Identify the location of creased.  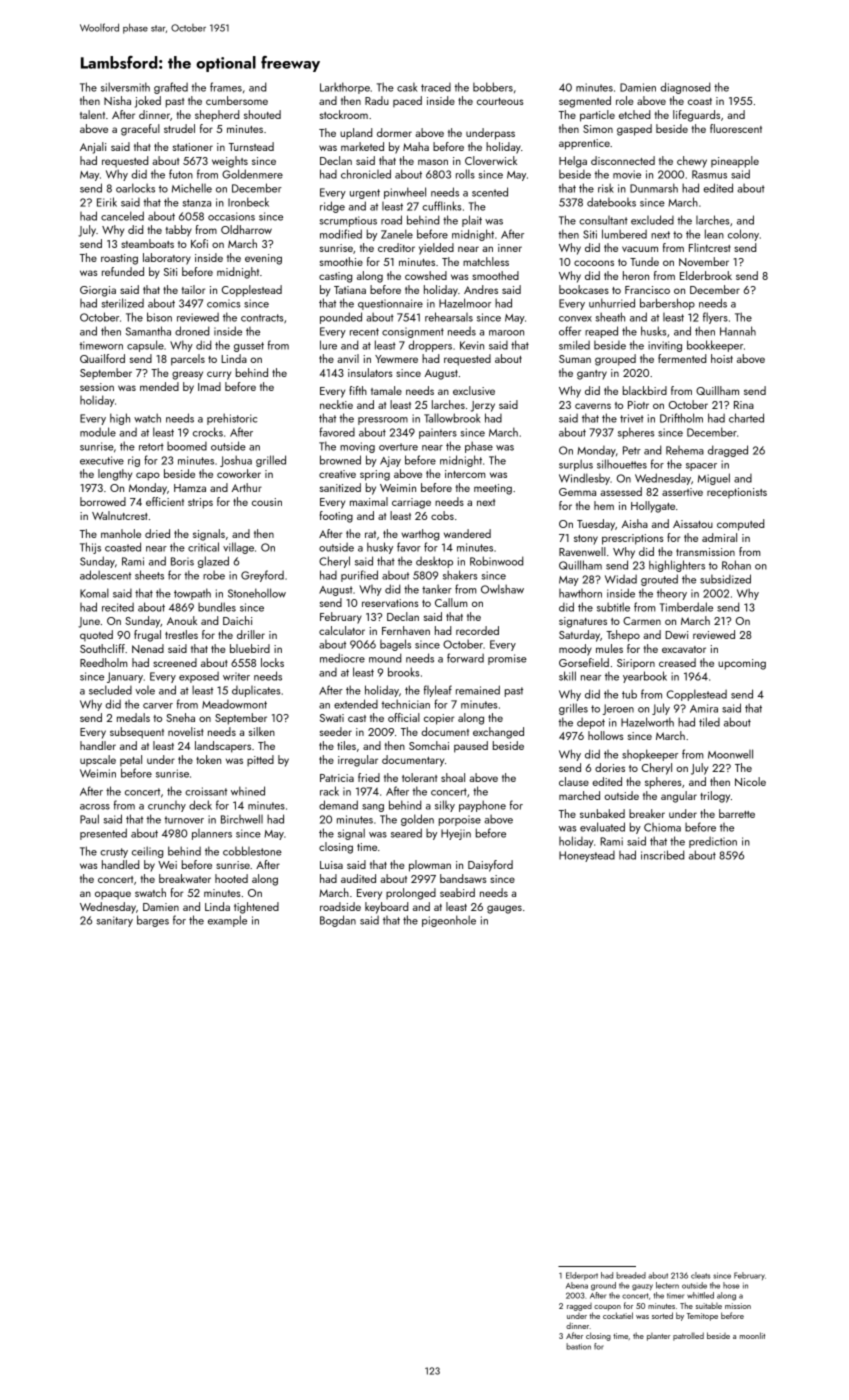
(677, 662).
